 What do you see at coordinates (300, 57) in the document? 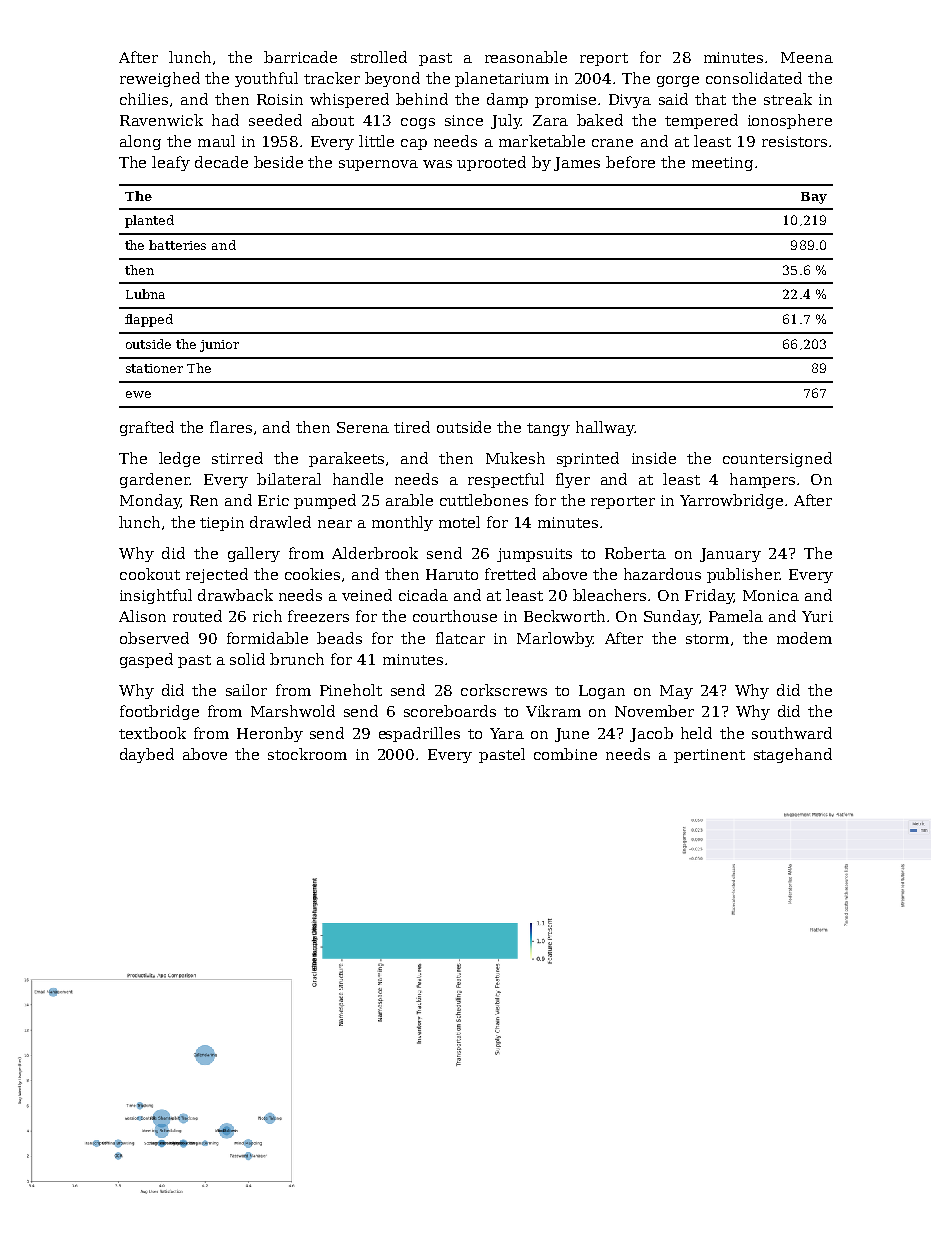
I see `barricade` at bounding box center [300, 57].
